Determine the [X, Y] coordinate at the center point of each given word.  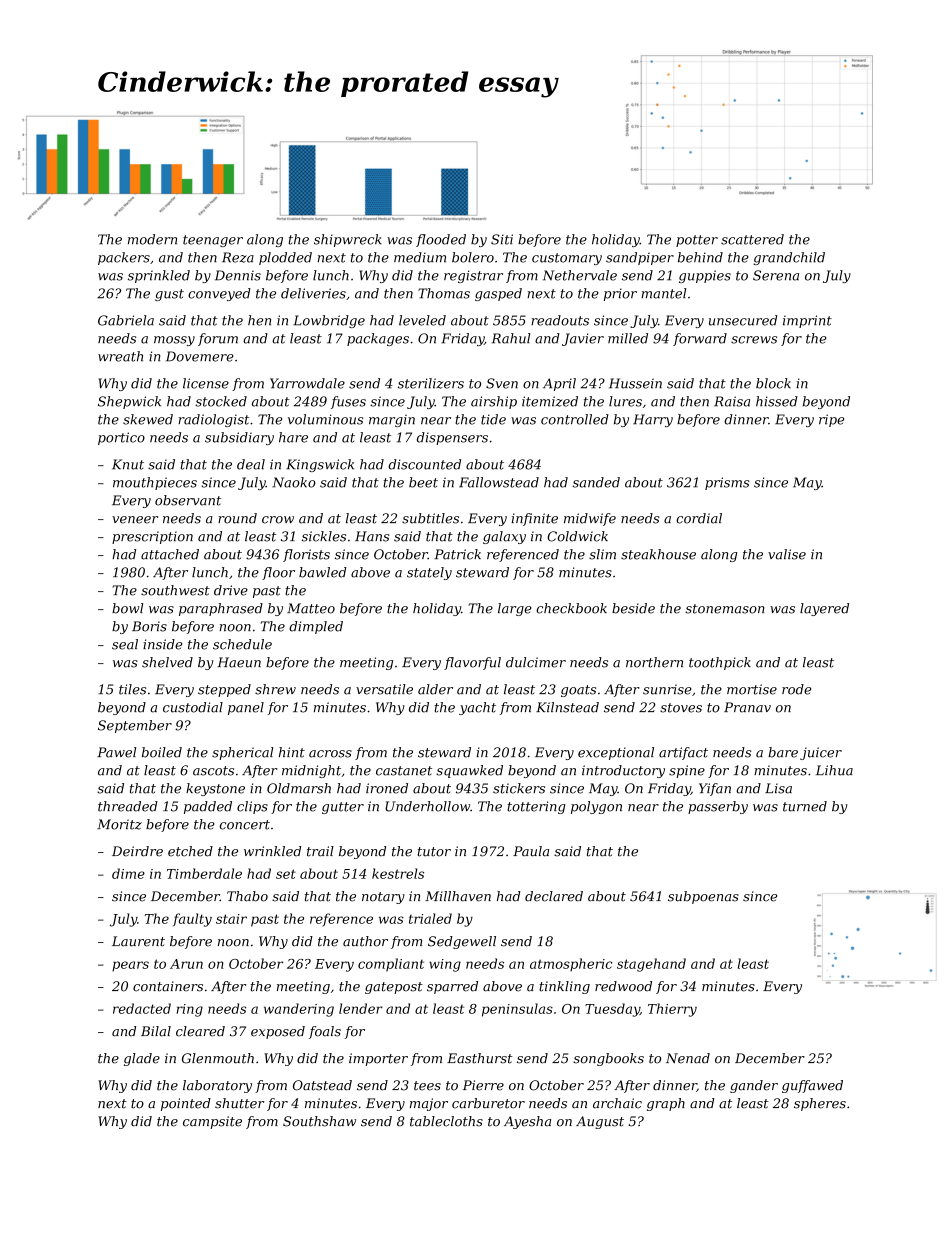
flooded [441, 240]
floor [278, 573]
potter [697, 241]
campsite [212, 1122]
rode [796, 689]
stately [429, 573]
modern [152, 239]
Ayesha [527, 1122]
